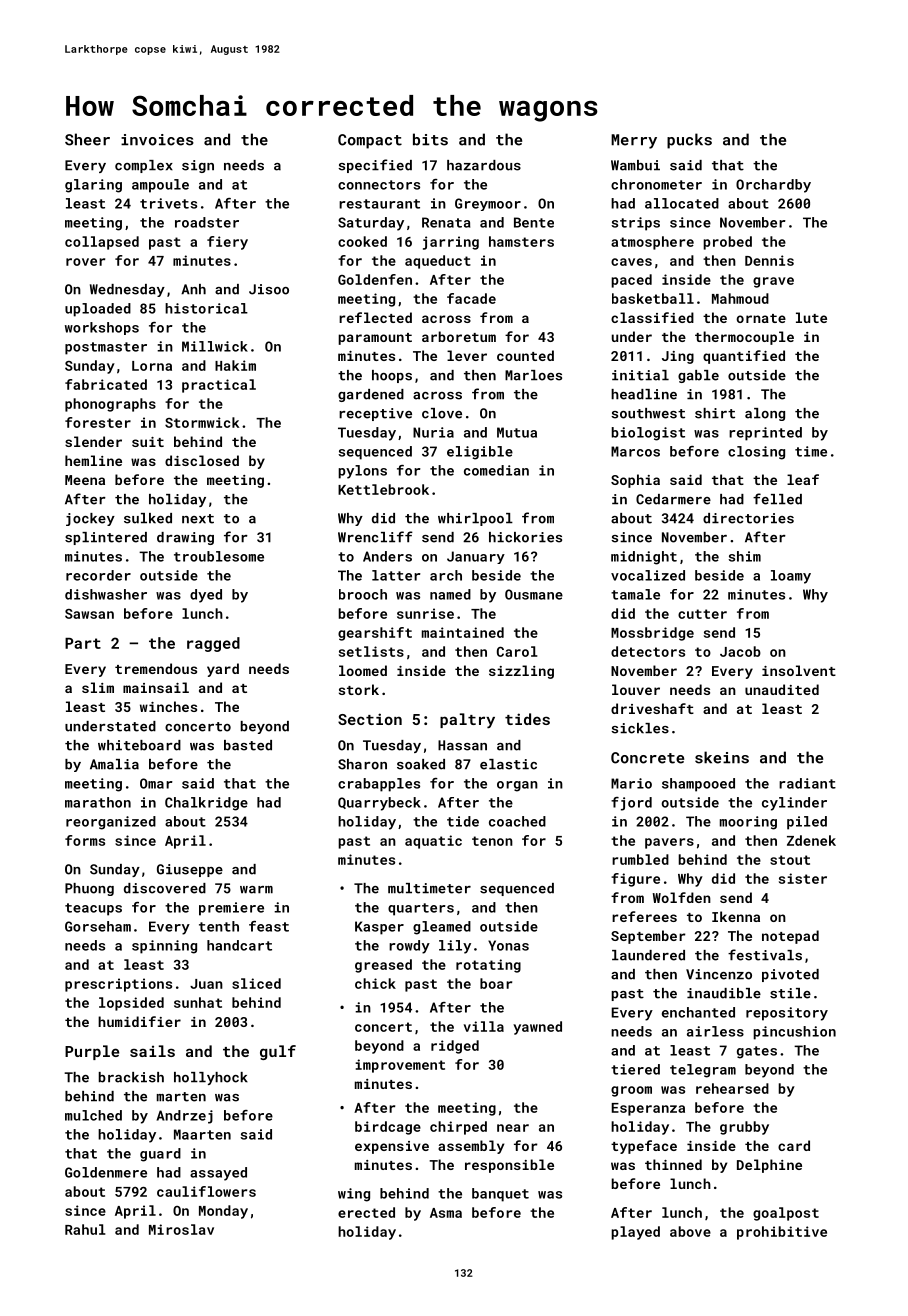 This page has width=908, height=1316. Describe the element at coordinates (509, 1166) in the page. I see `responsible` at that location.
